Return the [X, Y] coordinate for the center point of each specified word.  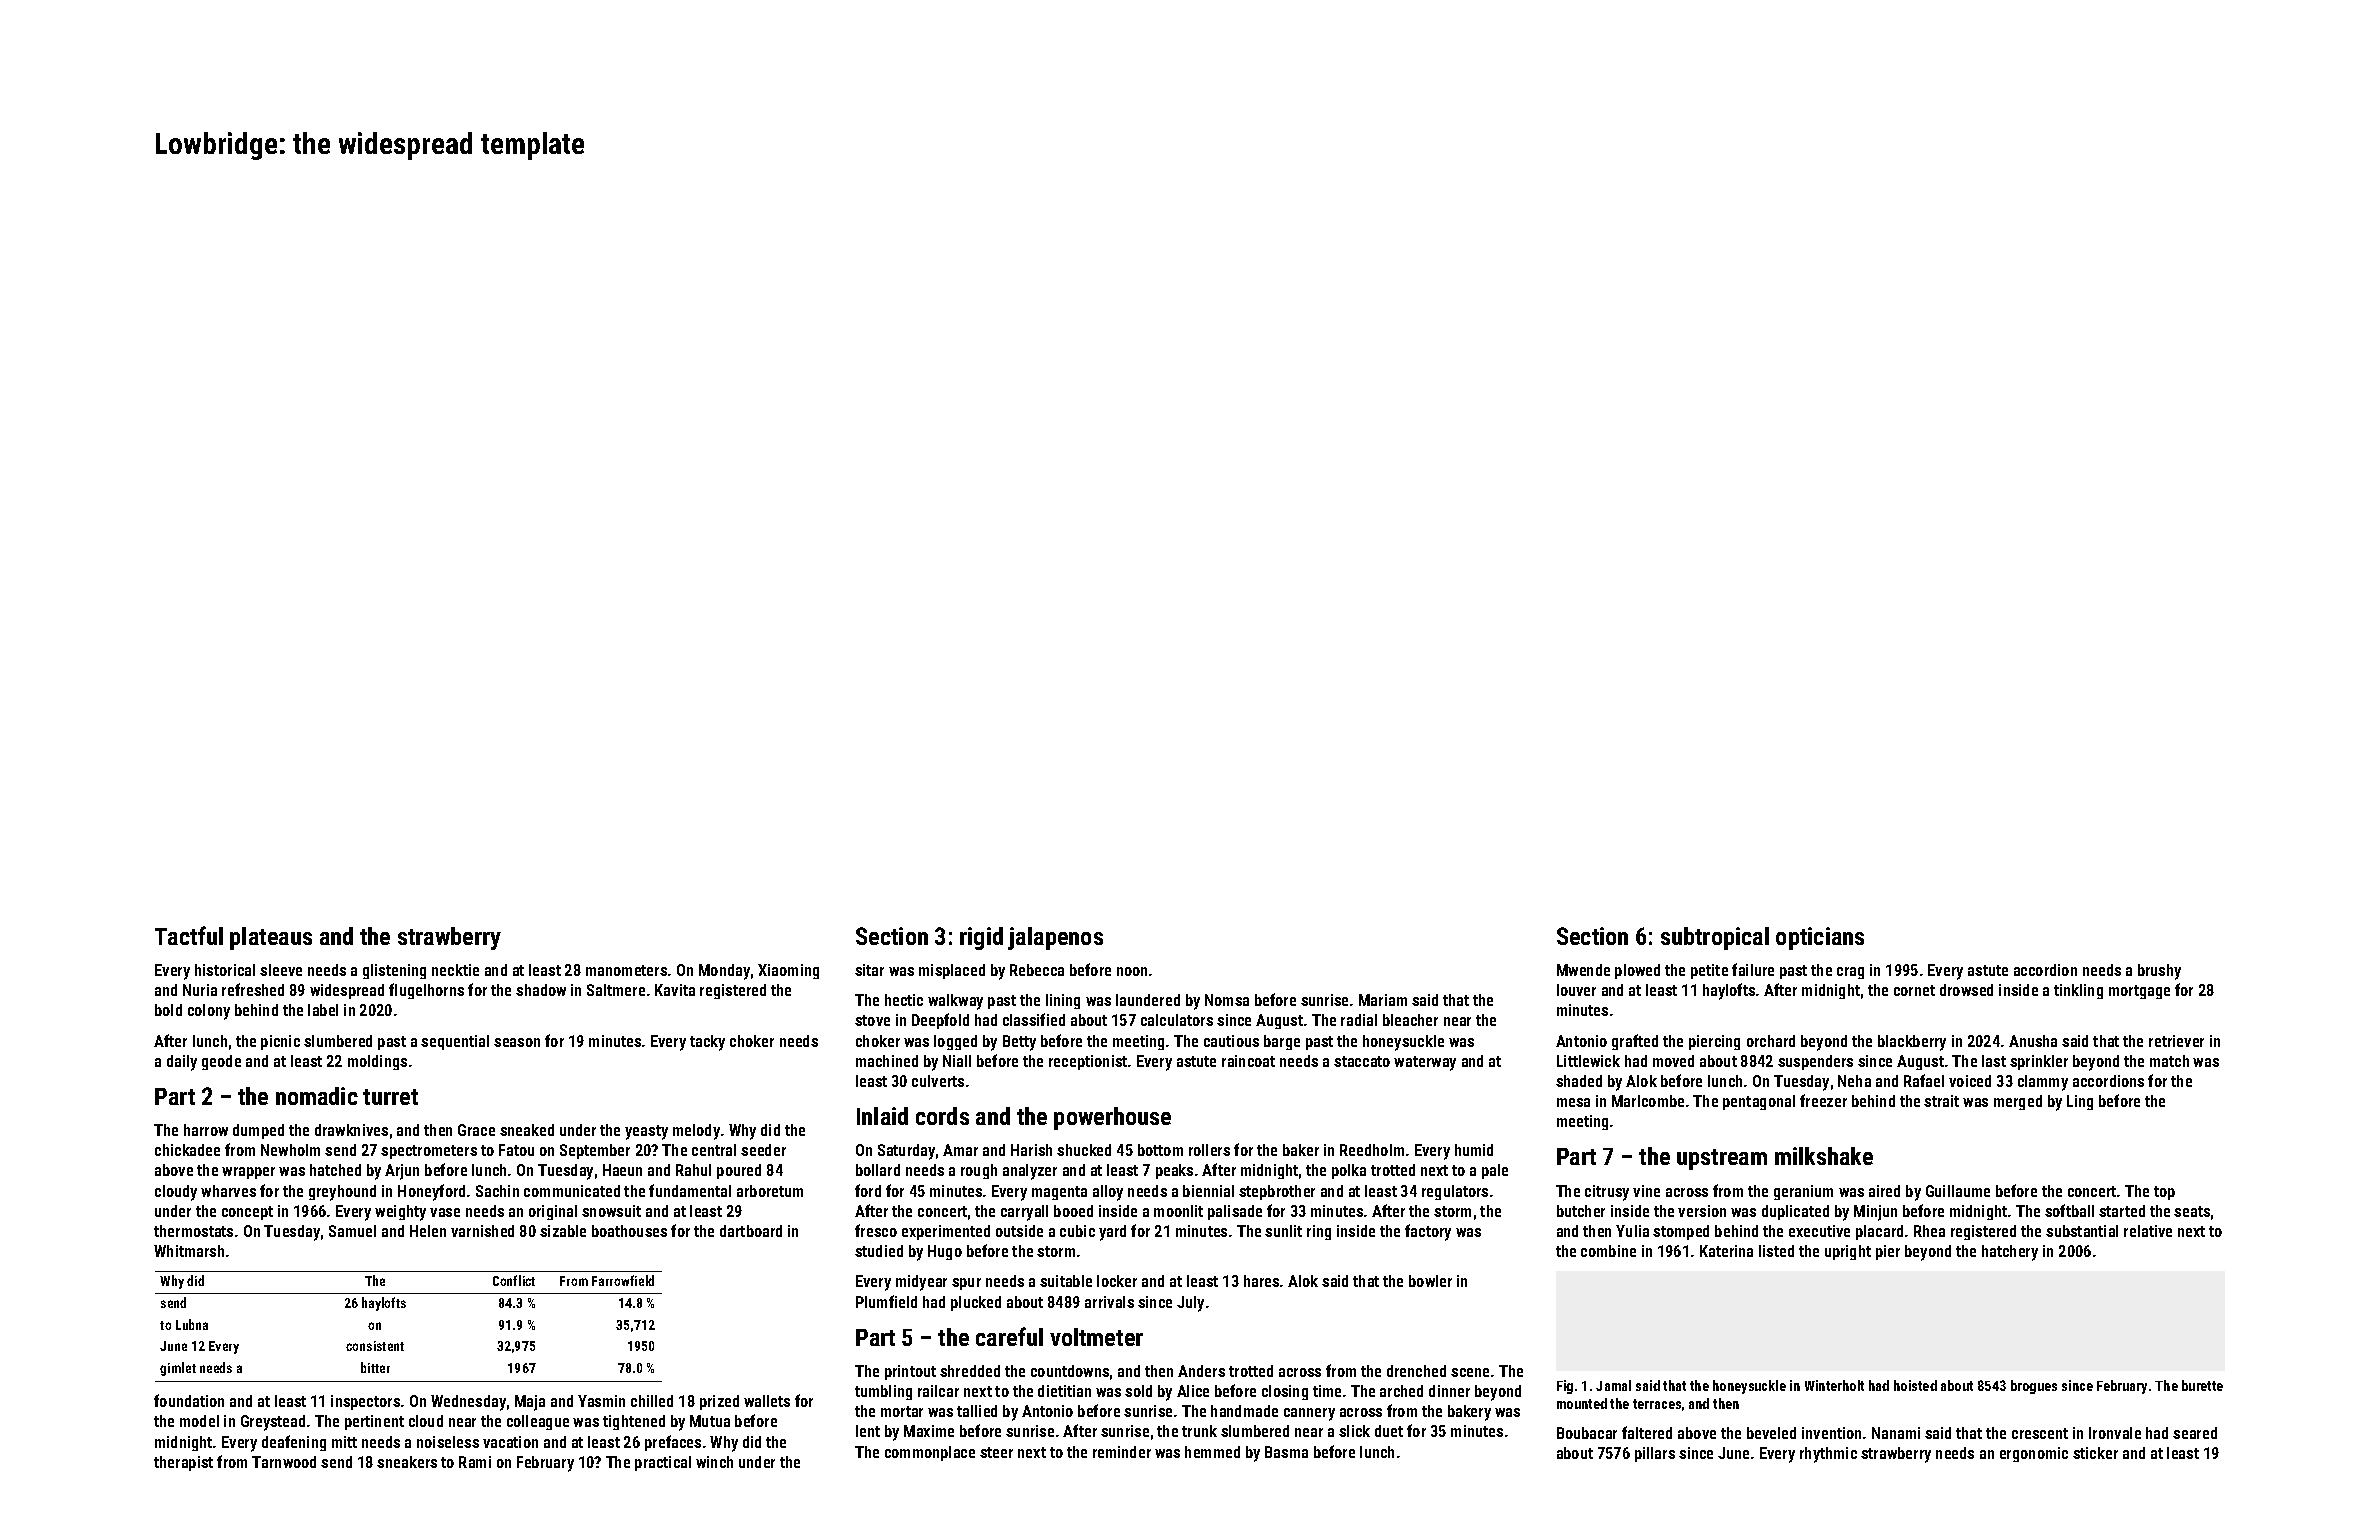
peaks [1174, 1171]
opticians [1820, 938]
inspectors [365, 1402]
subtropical [1715, 938]
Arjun [402, 1172]
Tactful [189, 935]
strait [1941, 1101]
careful [1009, 1336]
